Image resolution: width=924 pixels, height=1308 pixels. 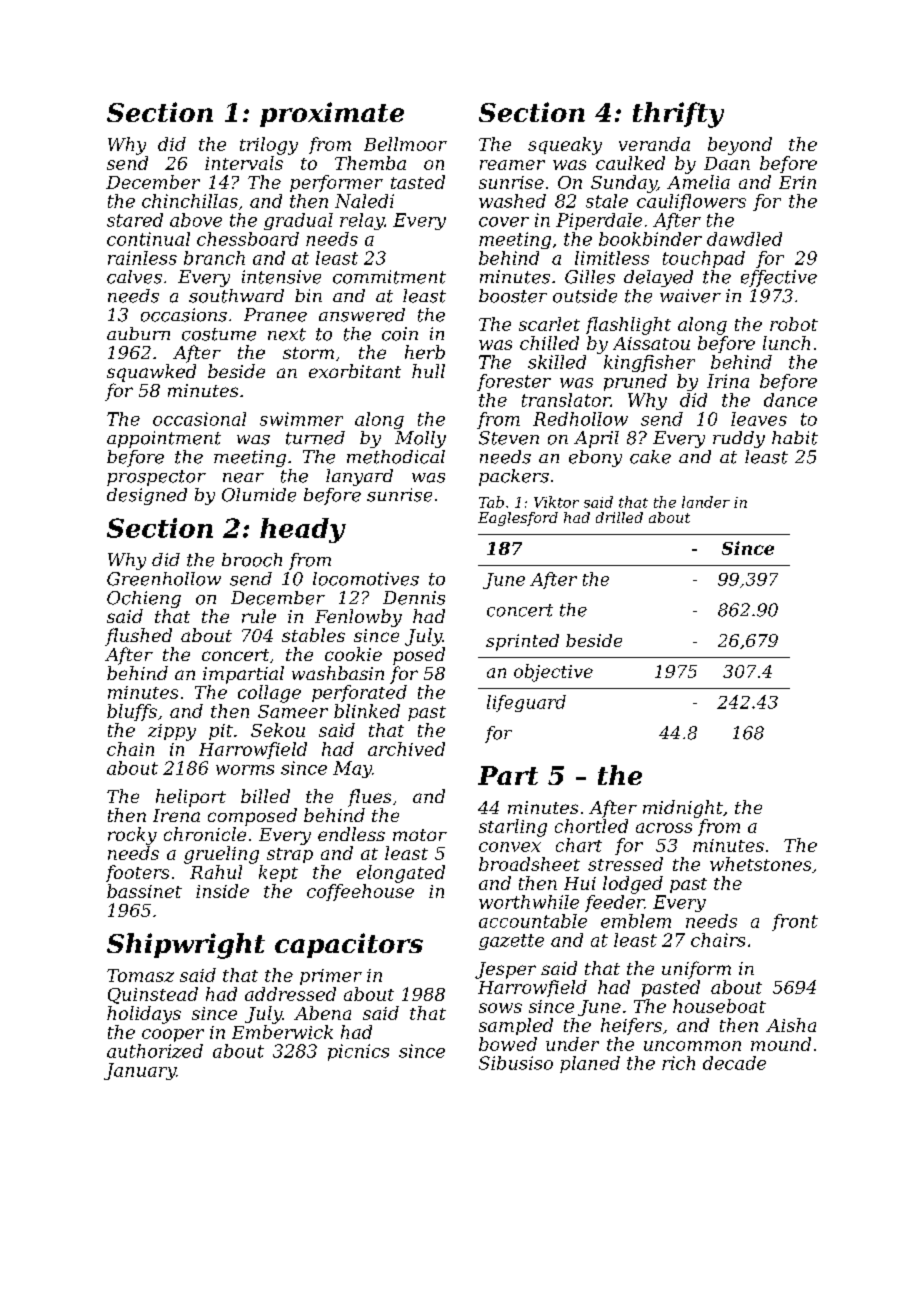 I want to click on Eaglesford, so click(x=518, y=519).
